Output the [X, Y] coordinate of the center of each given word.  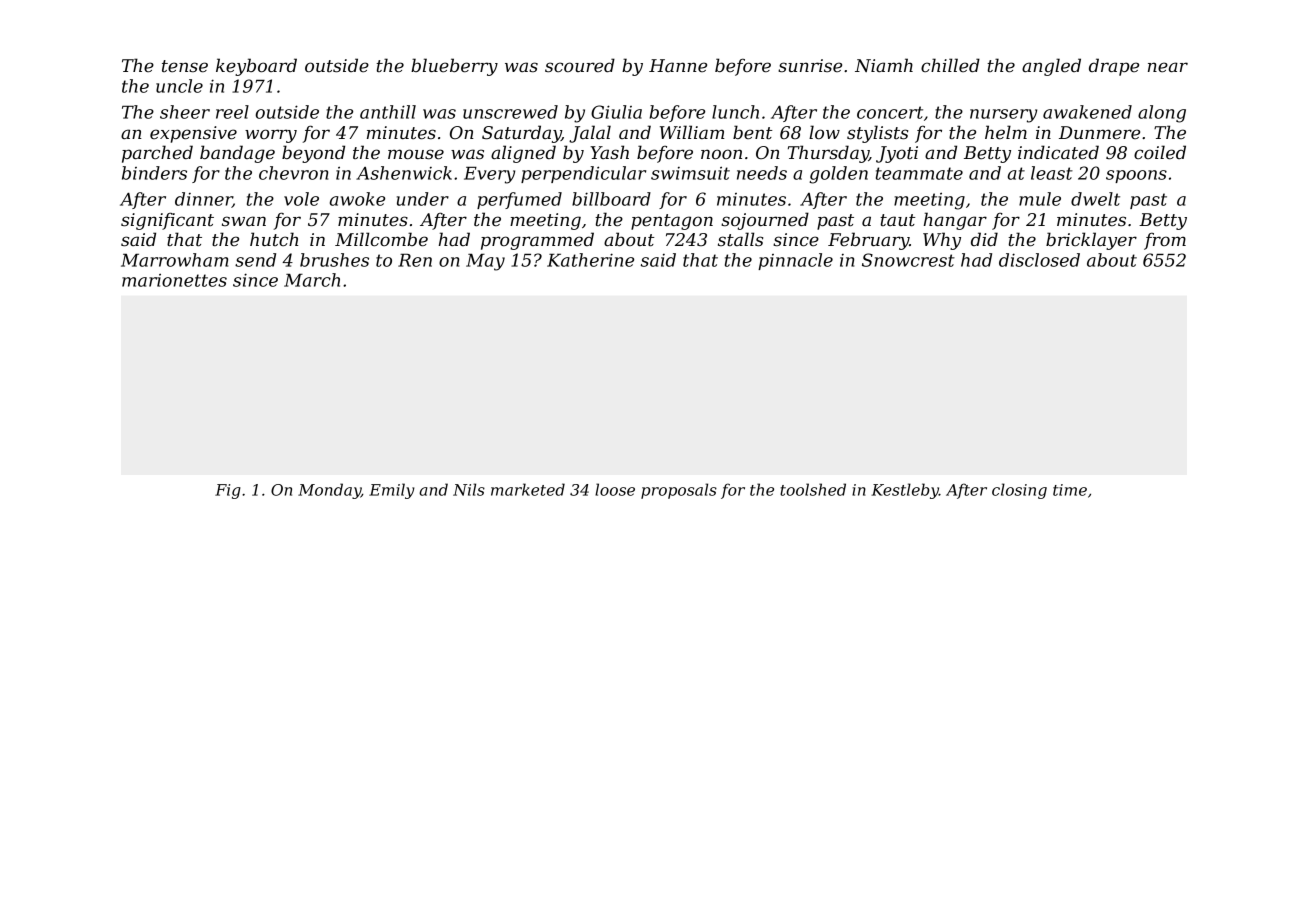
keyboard [256, 67]
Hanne [678, 65]
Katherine [590, 260]
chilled [950, 65]
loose [615, 489]
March [312, 280]
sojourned [765, 221]
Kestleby [905, 491]
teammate [919, 173]
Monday [329, 491]
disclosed [1039, 260]
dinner [203, 200]
